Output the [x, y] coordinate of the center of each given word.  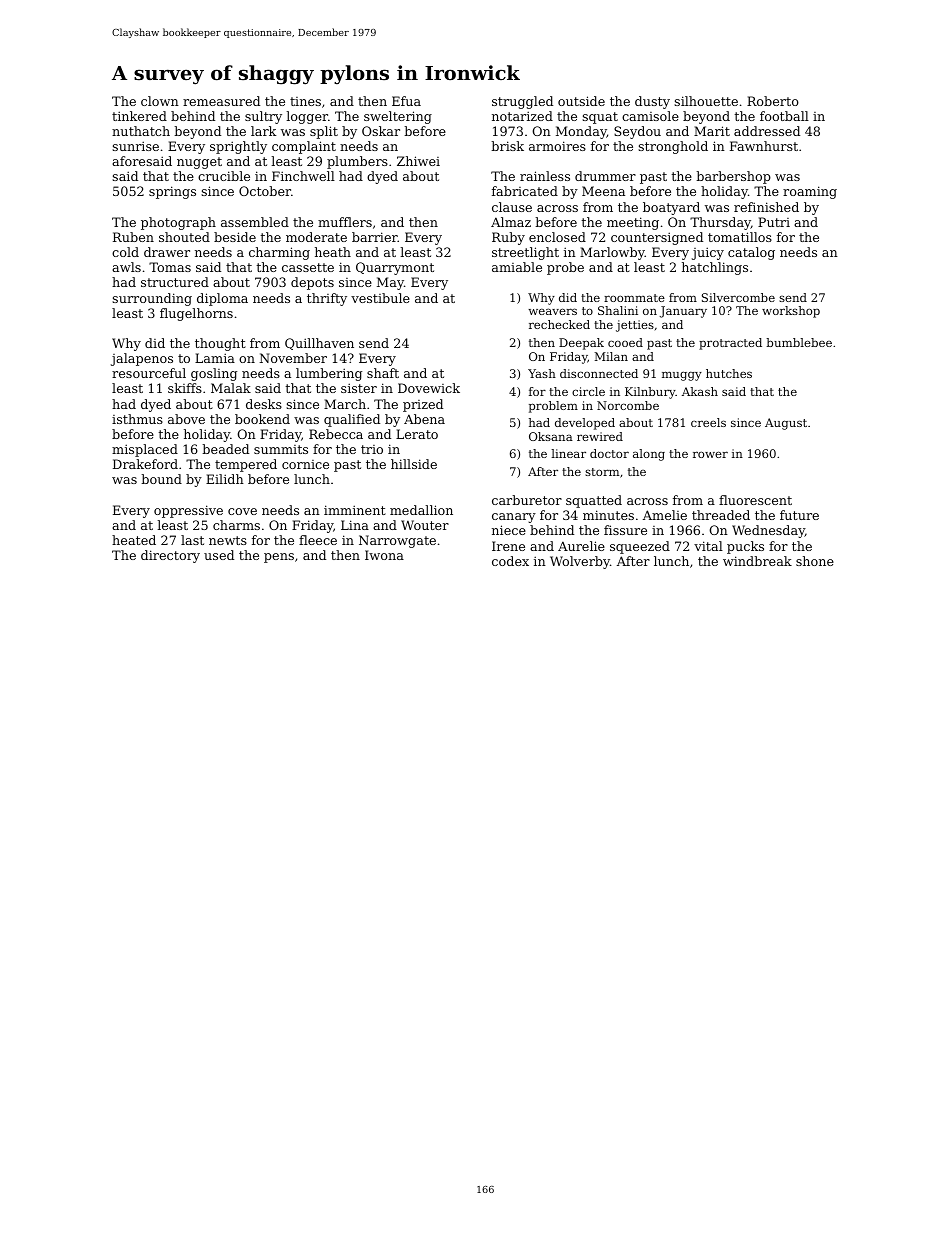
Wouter [425, 525]
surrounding [152, 299]
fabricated [525, 191]
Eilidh [225, 479]
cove [242, 511]
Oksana [551, 436]
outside [581, 101]
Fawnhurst [764, 146]
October [265, 191]
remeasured [221, 101]
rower [710, 454]
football [784, 116]
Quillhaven [319, 344]
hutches [729, 373]
